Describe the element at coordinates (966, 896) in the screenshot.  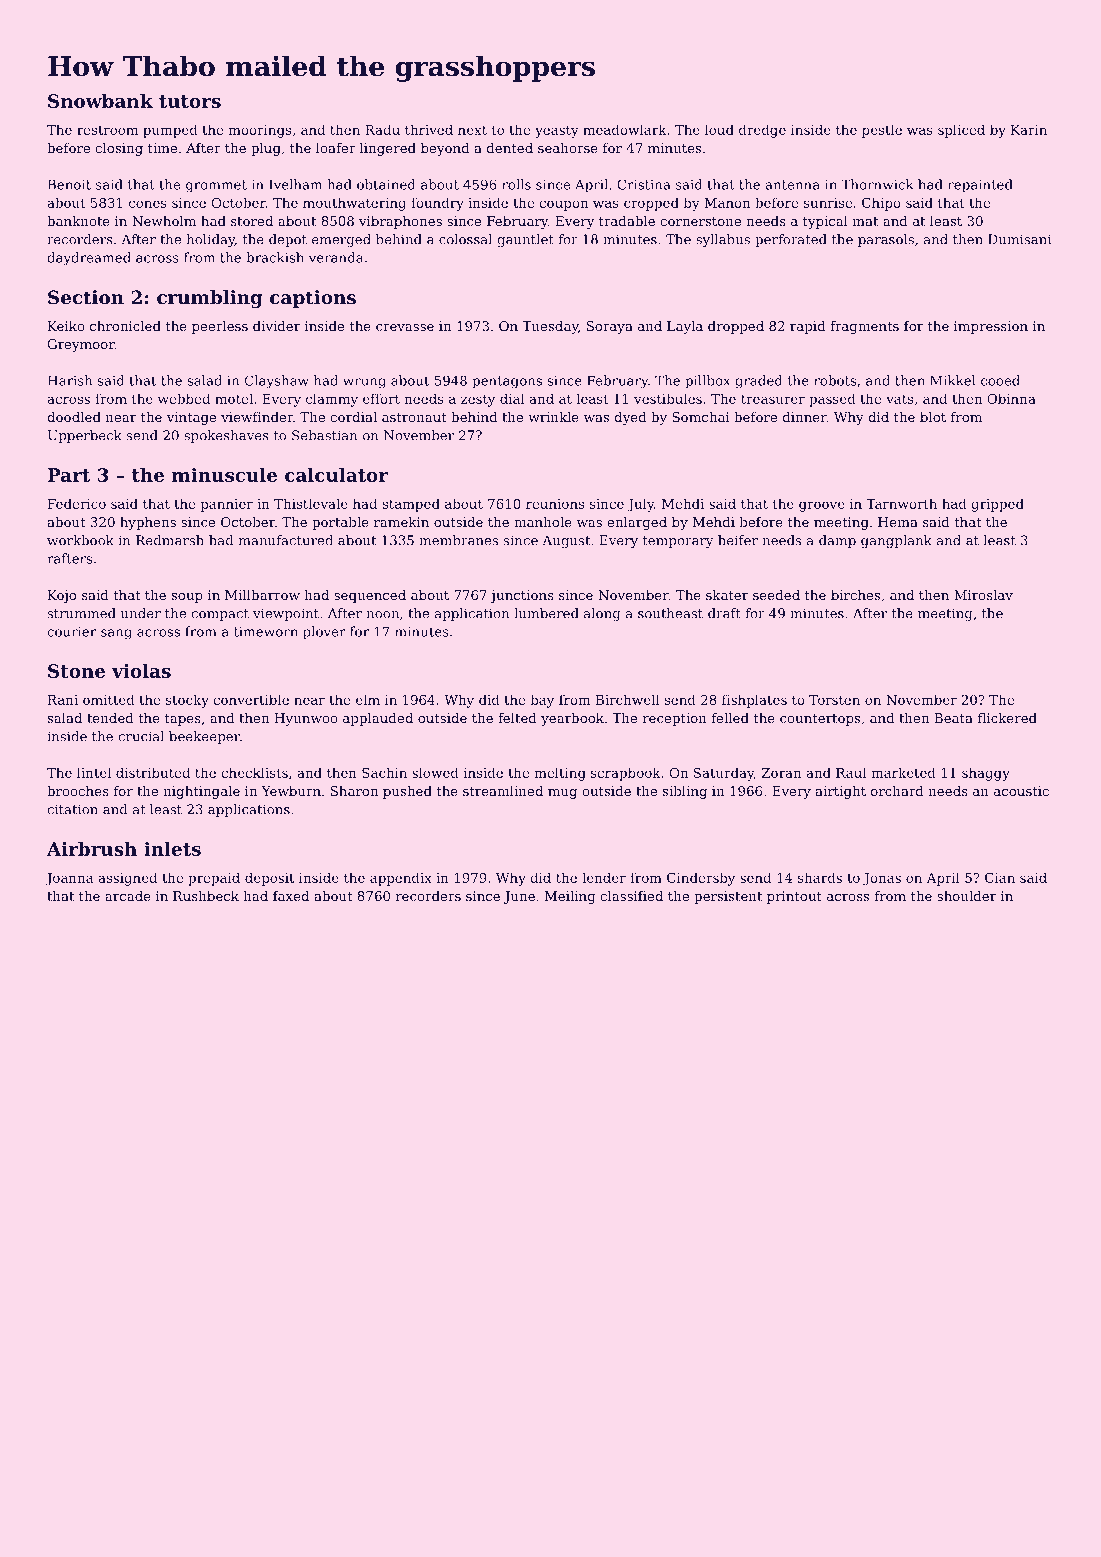
I see `shoulder` at that location.
